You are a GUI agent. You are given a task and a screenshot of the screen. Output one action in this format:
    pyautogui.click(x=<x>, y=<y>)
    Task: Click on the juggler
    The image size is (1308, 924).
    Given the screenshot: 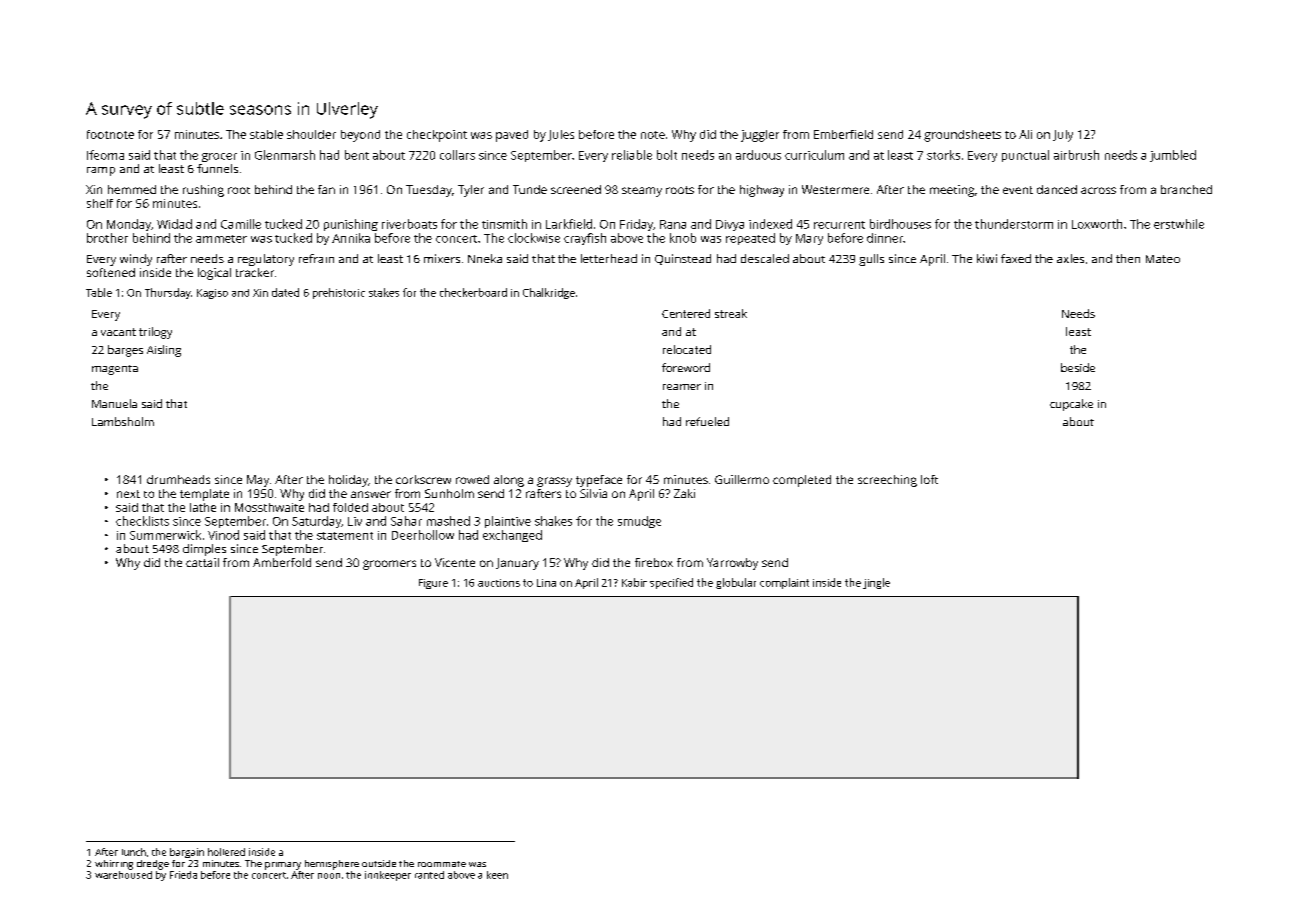 What is the action you would take?
    pyautogui.click(x=760, y=136)
